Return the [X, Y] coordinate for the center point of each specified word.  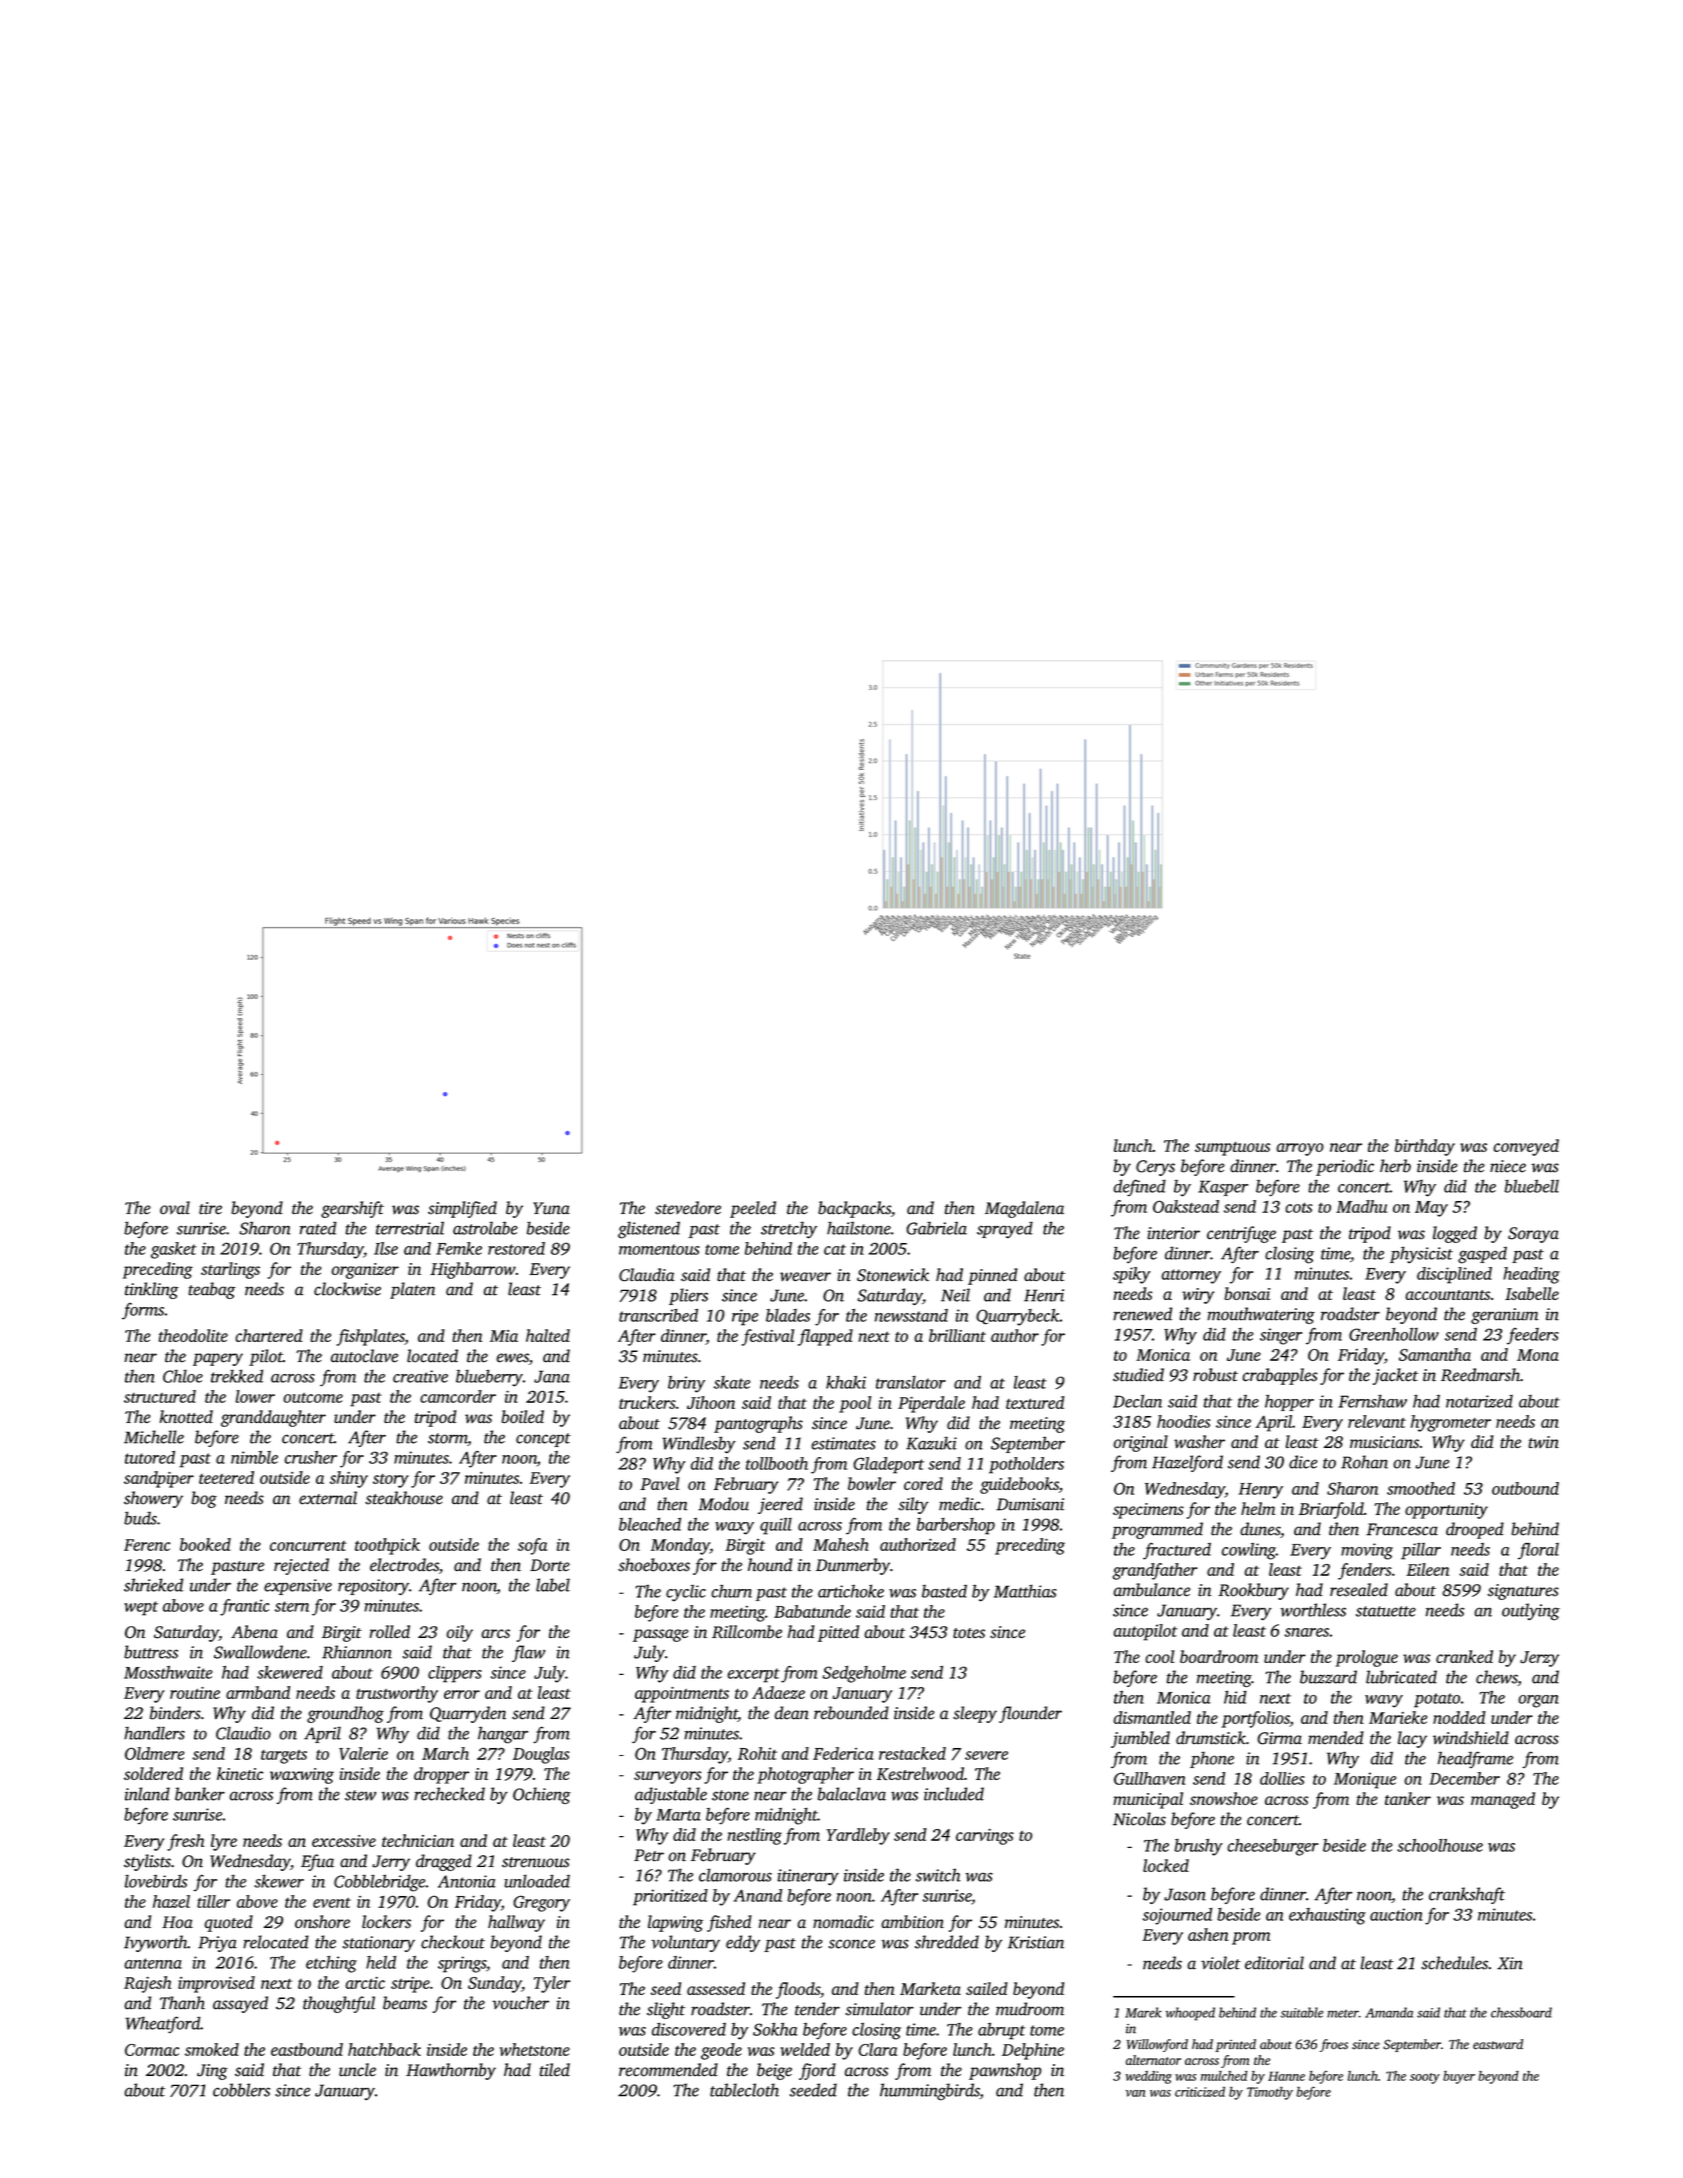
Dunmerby [853, 1566]
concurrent [308, 1546]
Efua [317, 1862]
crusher [310, 1457]
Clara [878, 2049]
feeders [1533, 1336]
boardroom [1219, 1656]
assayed [240, 2004]
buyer [1459, 2077]
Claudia [647, 1275]
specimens [1148, 1511]
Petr [649, 1855]
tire [210, 1208]
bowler [872, 1483]
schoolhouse [1440, 1845]
